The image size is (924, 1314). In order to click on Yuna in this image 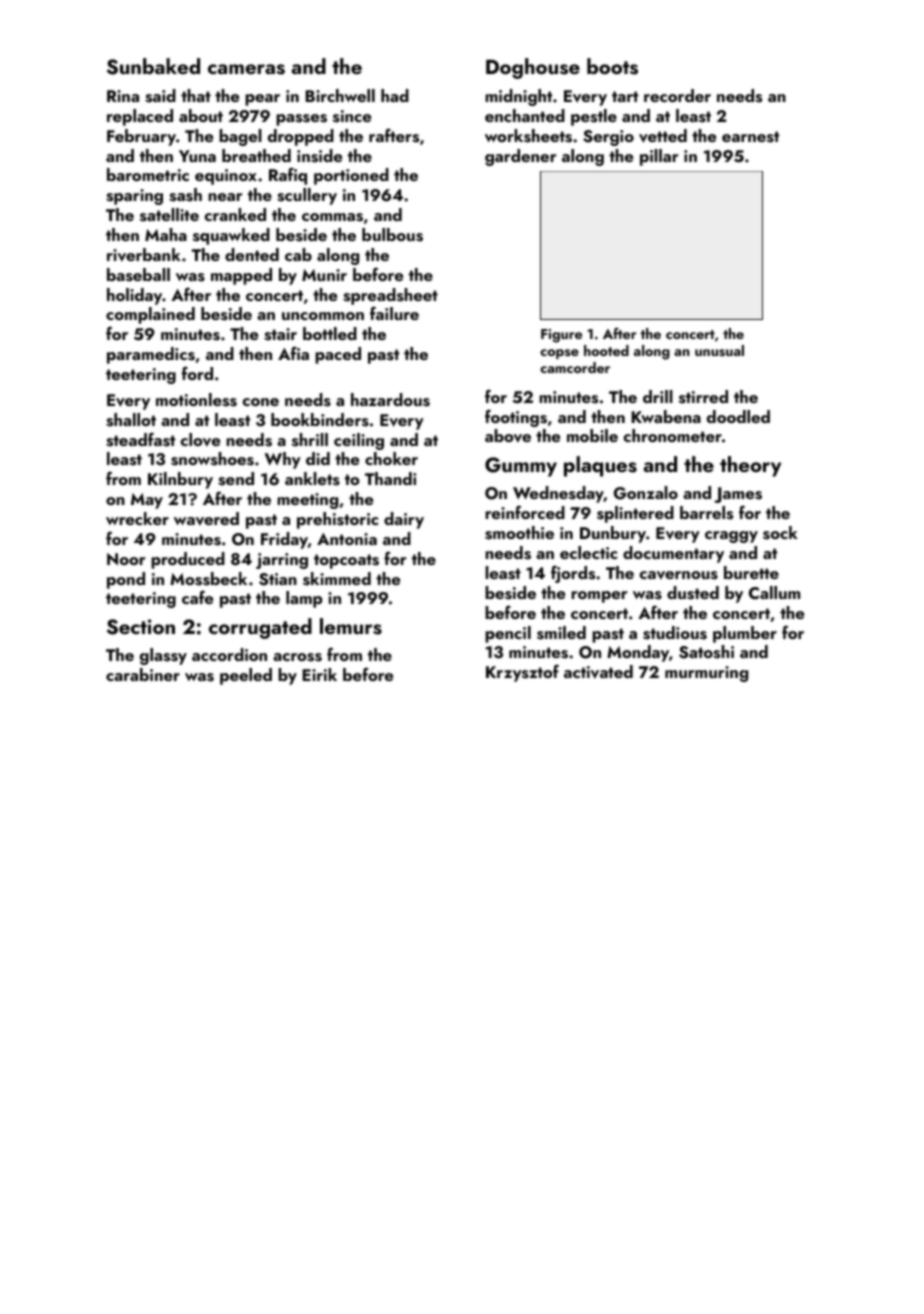, I will do `click(197, 156)`.
